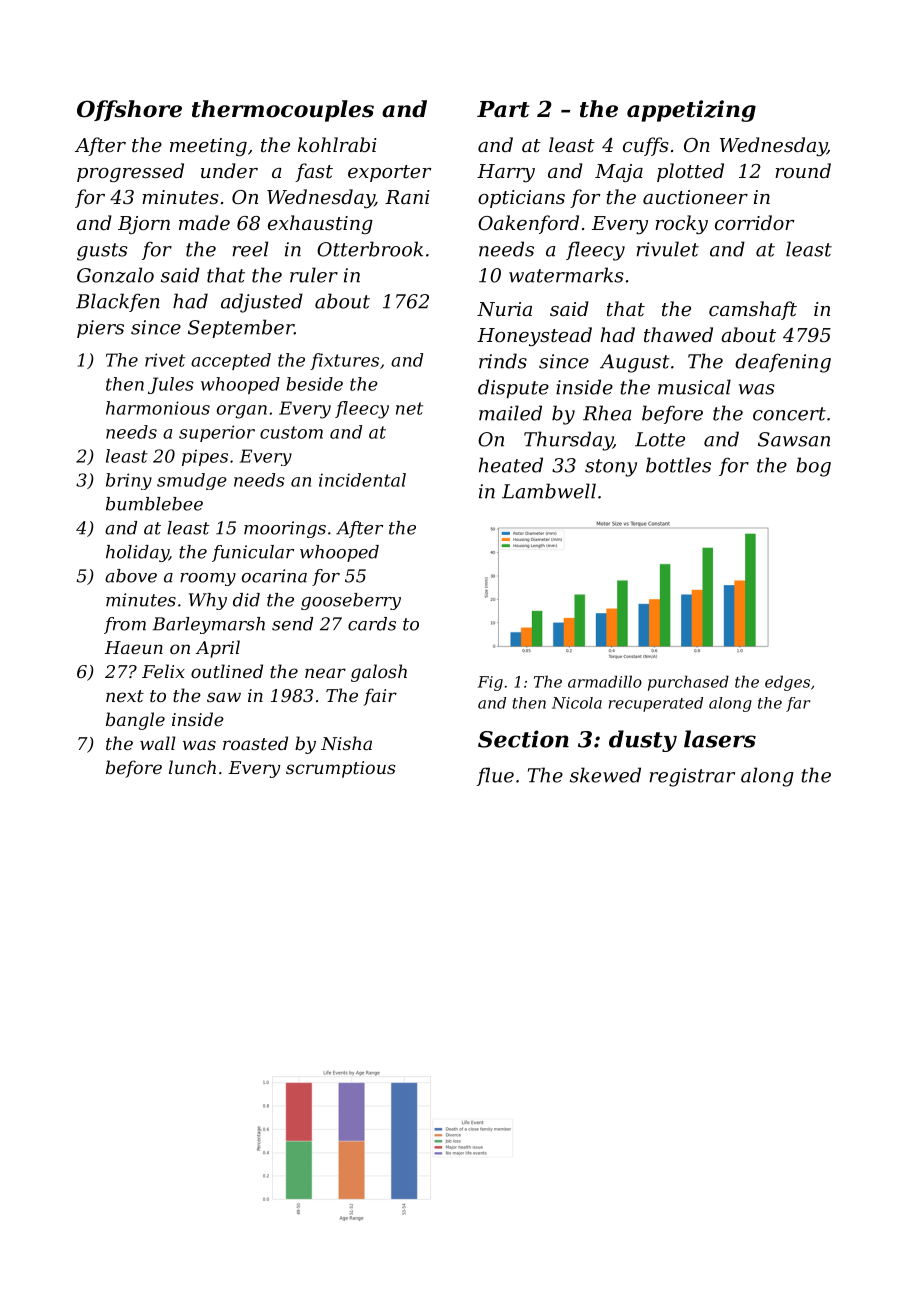  What do you see at coordinates (813, 467) in the screenshot?
I see `bog` at bounding box center [813, 467].
